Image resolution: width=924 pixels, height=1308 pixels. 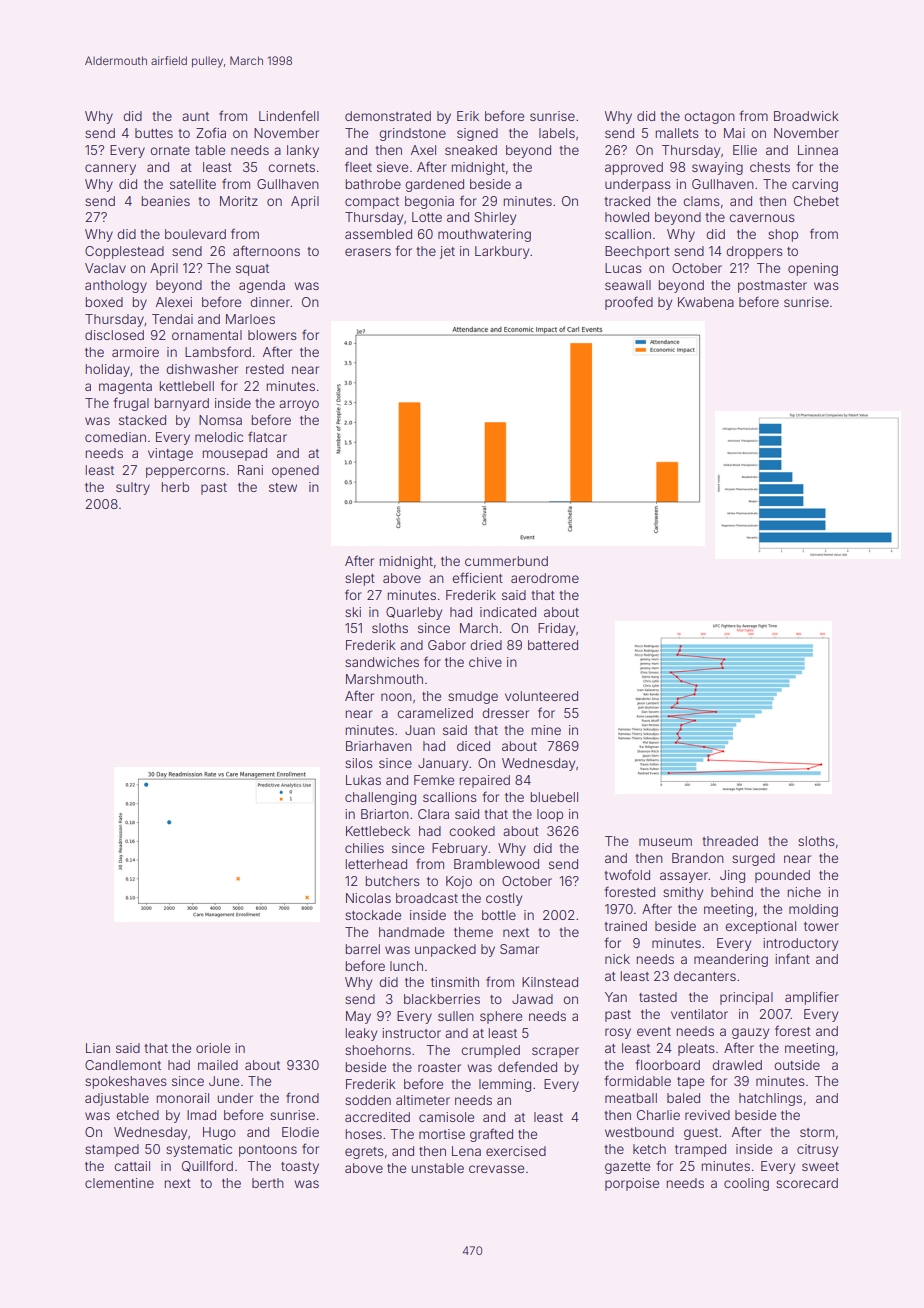 What do you see at coordinates (754, 252) in the document?
I see `droppers` at bounding box center [754, 252].
